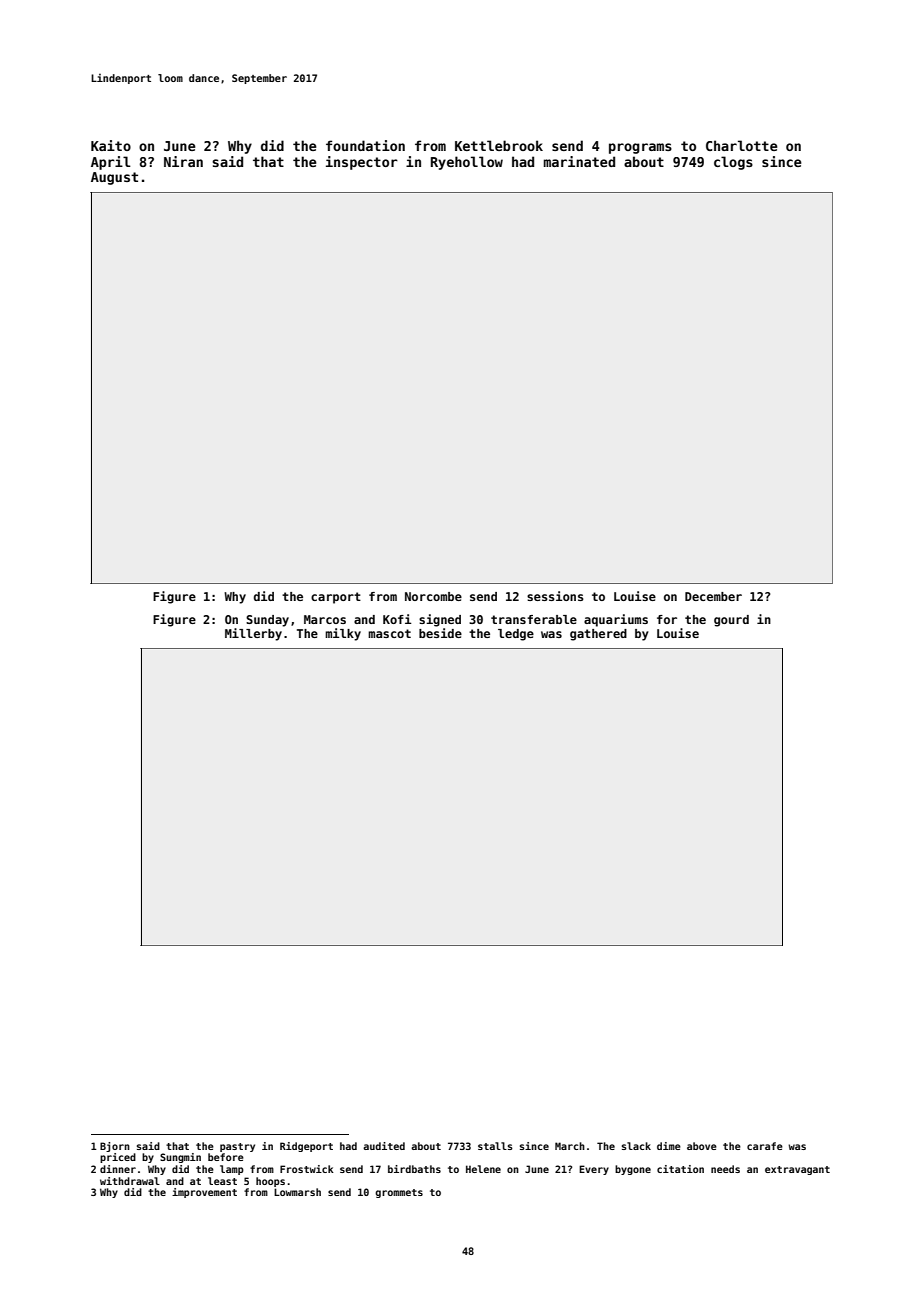 The width and height of the document is (924, 1314). What do you see at coordinates (731, 621) in the document?
I see `gourd` at bounding box center [731, 621].
